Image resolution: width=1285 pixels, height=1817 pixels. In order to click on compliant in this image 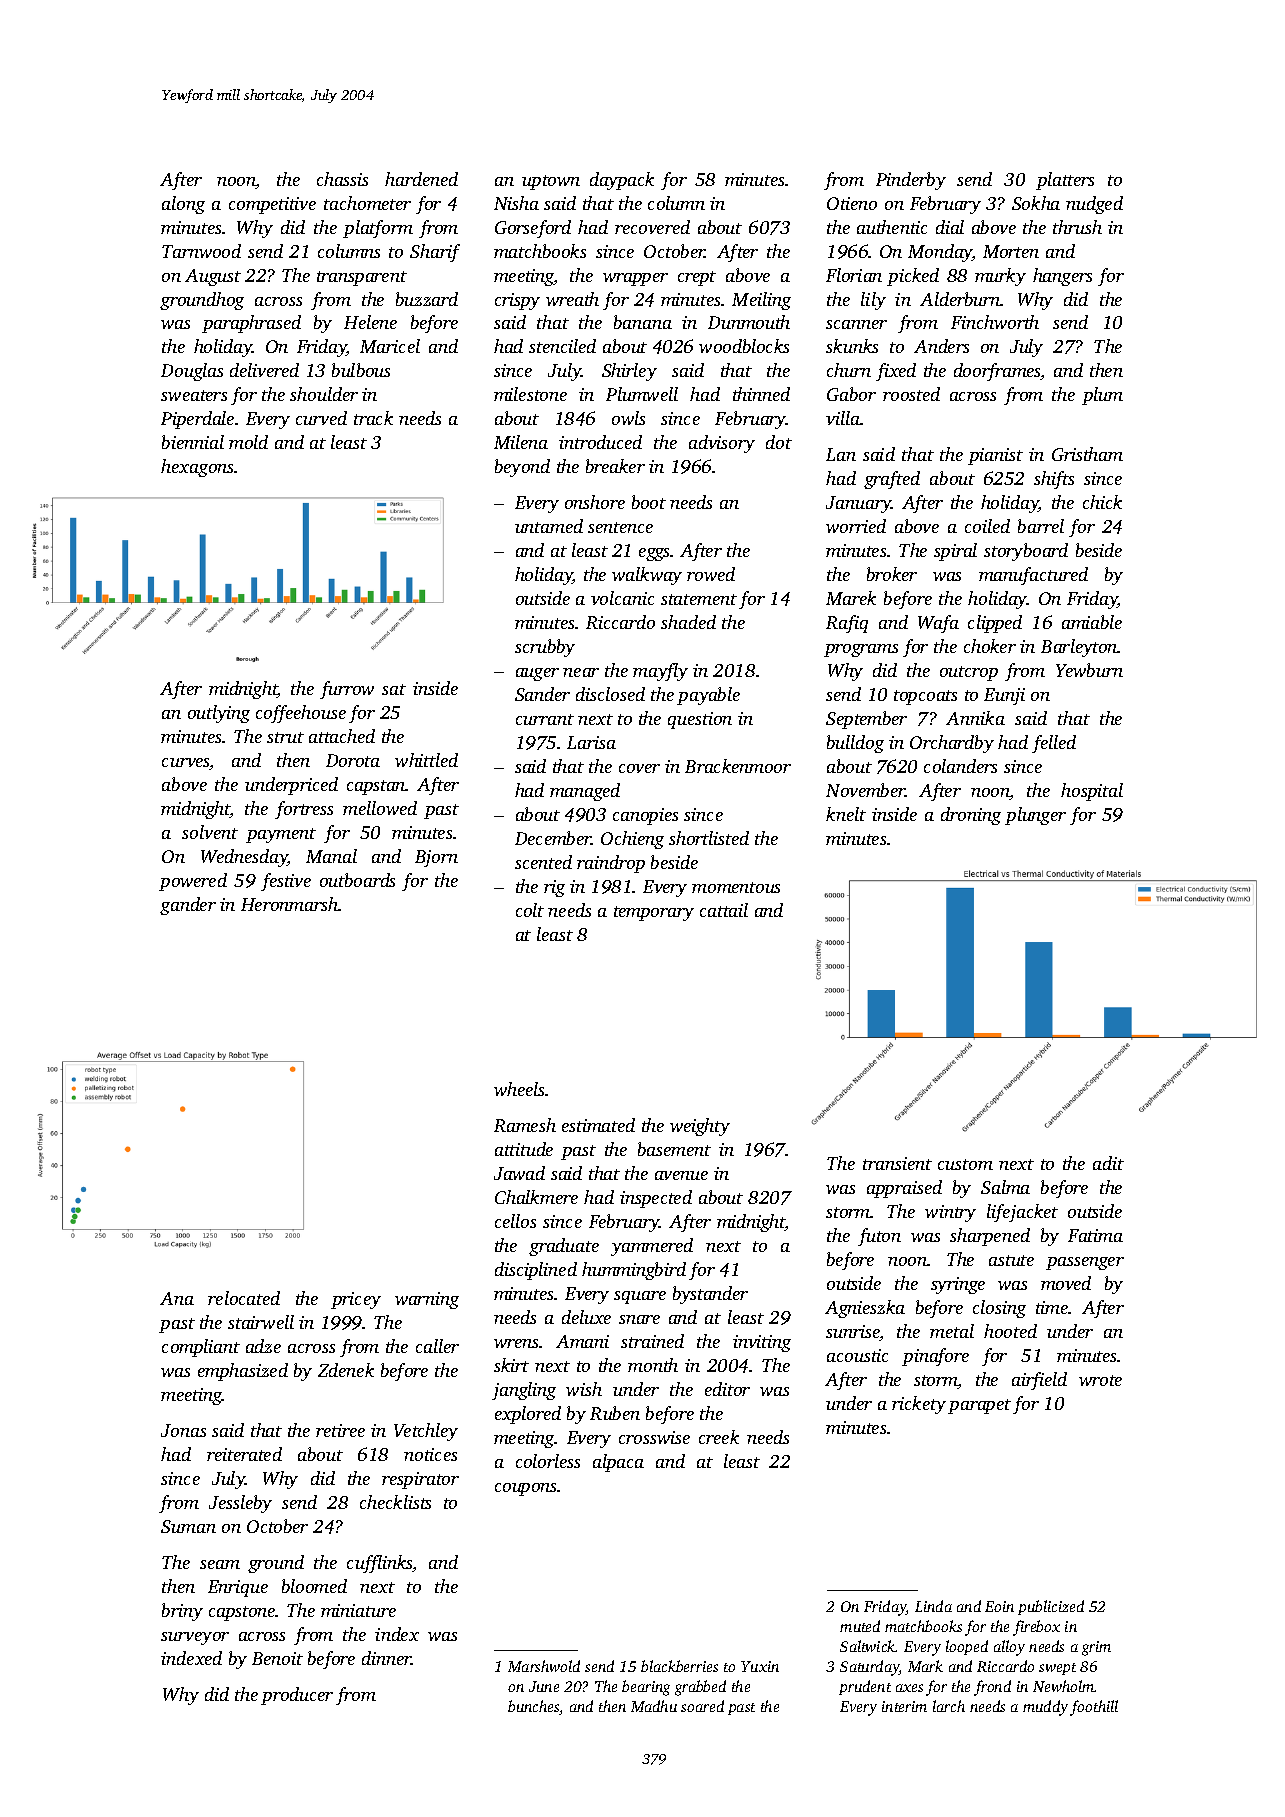, I will do `click(201, 1348)`.
